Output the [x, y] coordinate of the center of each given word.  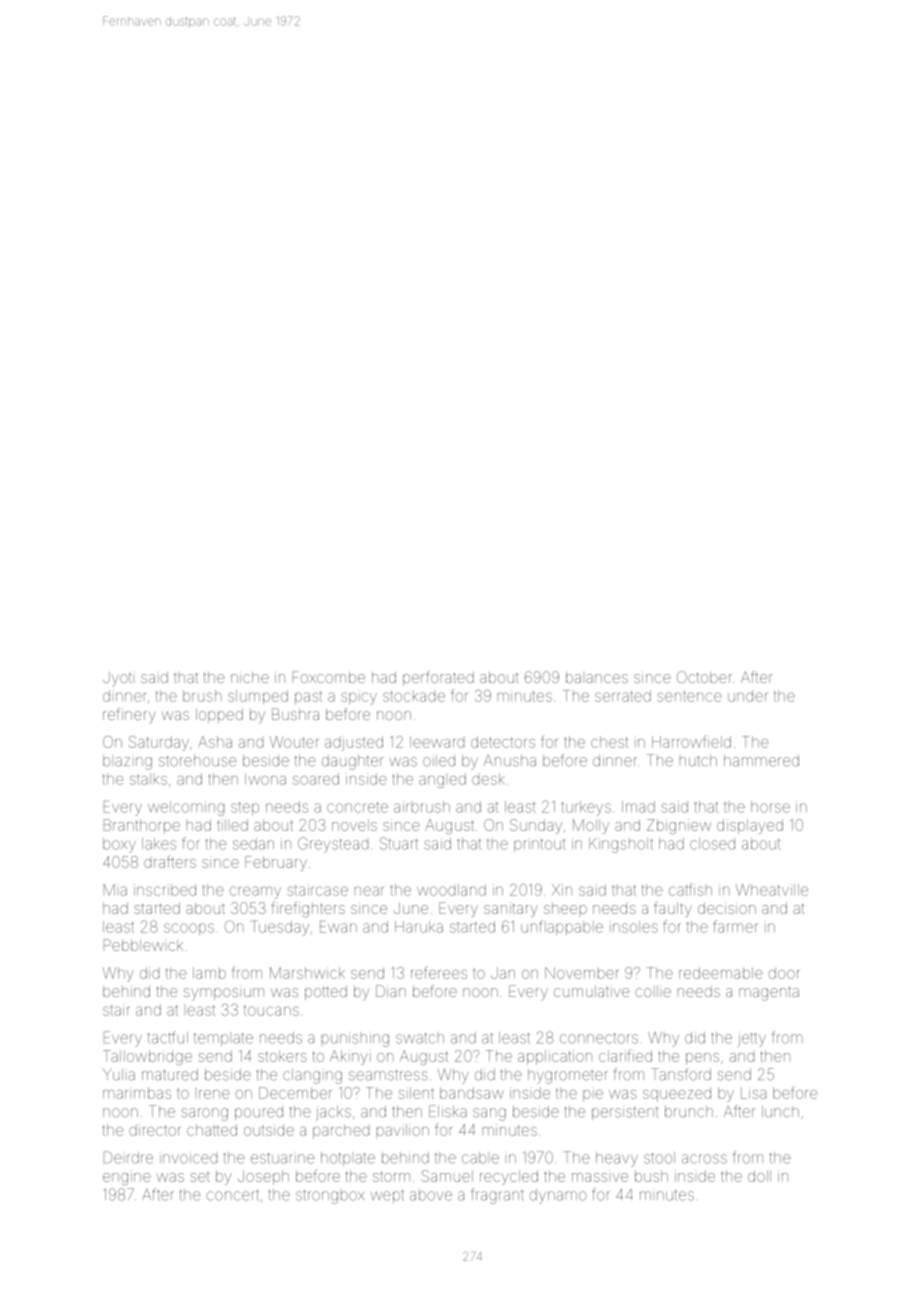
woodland [451, 890]
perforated [438, 678]
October [704, 677]
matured [170, 1075]
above [431, 1195]
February [276, 863]
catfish [690, 889]
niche [250, 677]
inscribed [165, 890]
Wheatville [772, 890]
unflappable [562, 927]
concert [233, 1195]
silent [416, 1093]
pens [702, 1059]
